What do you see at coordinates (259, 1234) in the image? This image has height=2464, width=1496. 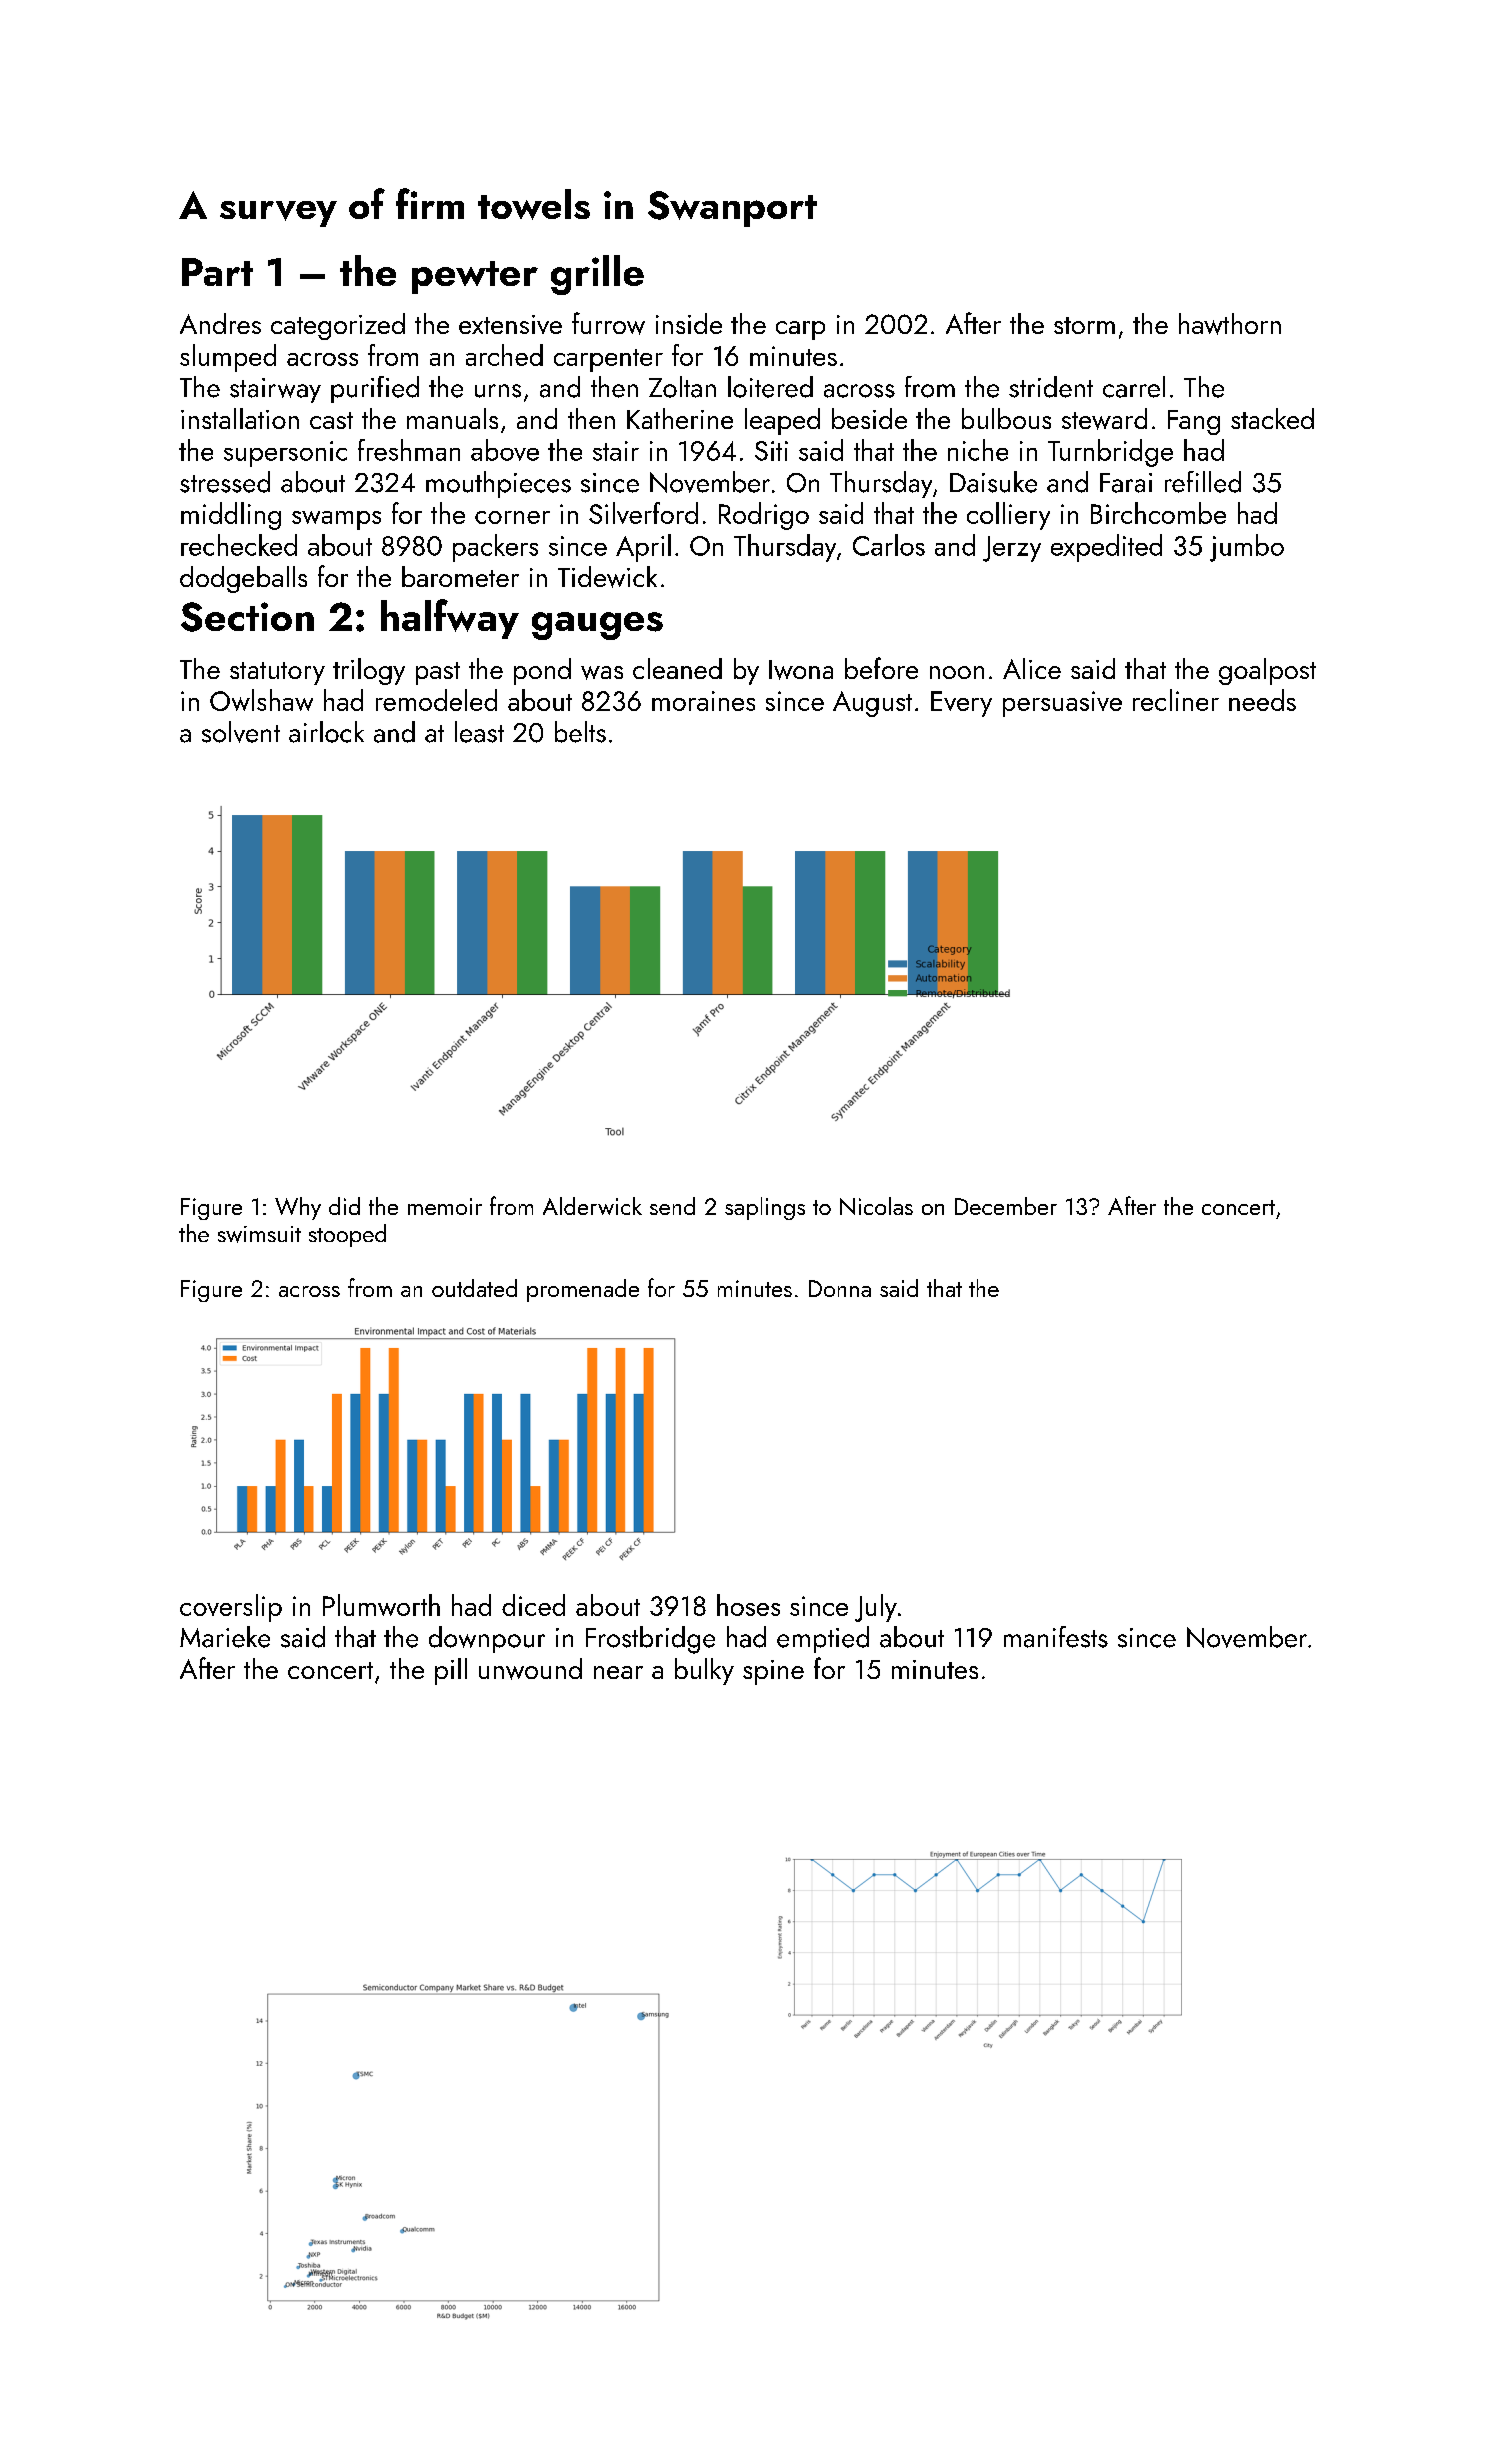 I see `swimsuit` at bounding box center [259, 1234].
